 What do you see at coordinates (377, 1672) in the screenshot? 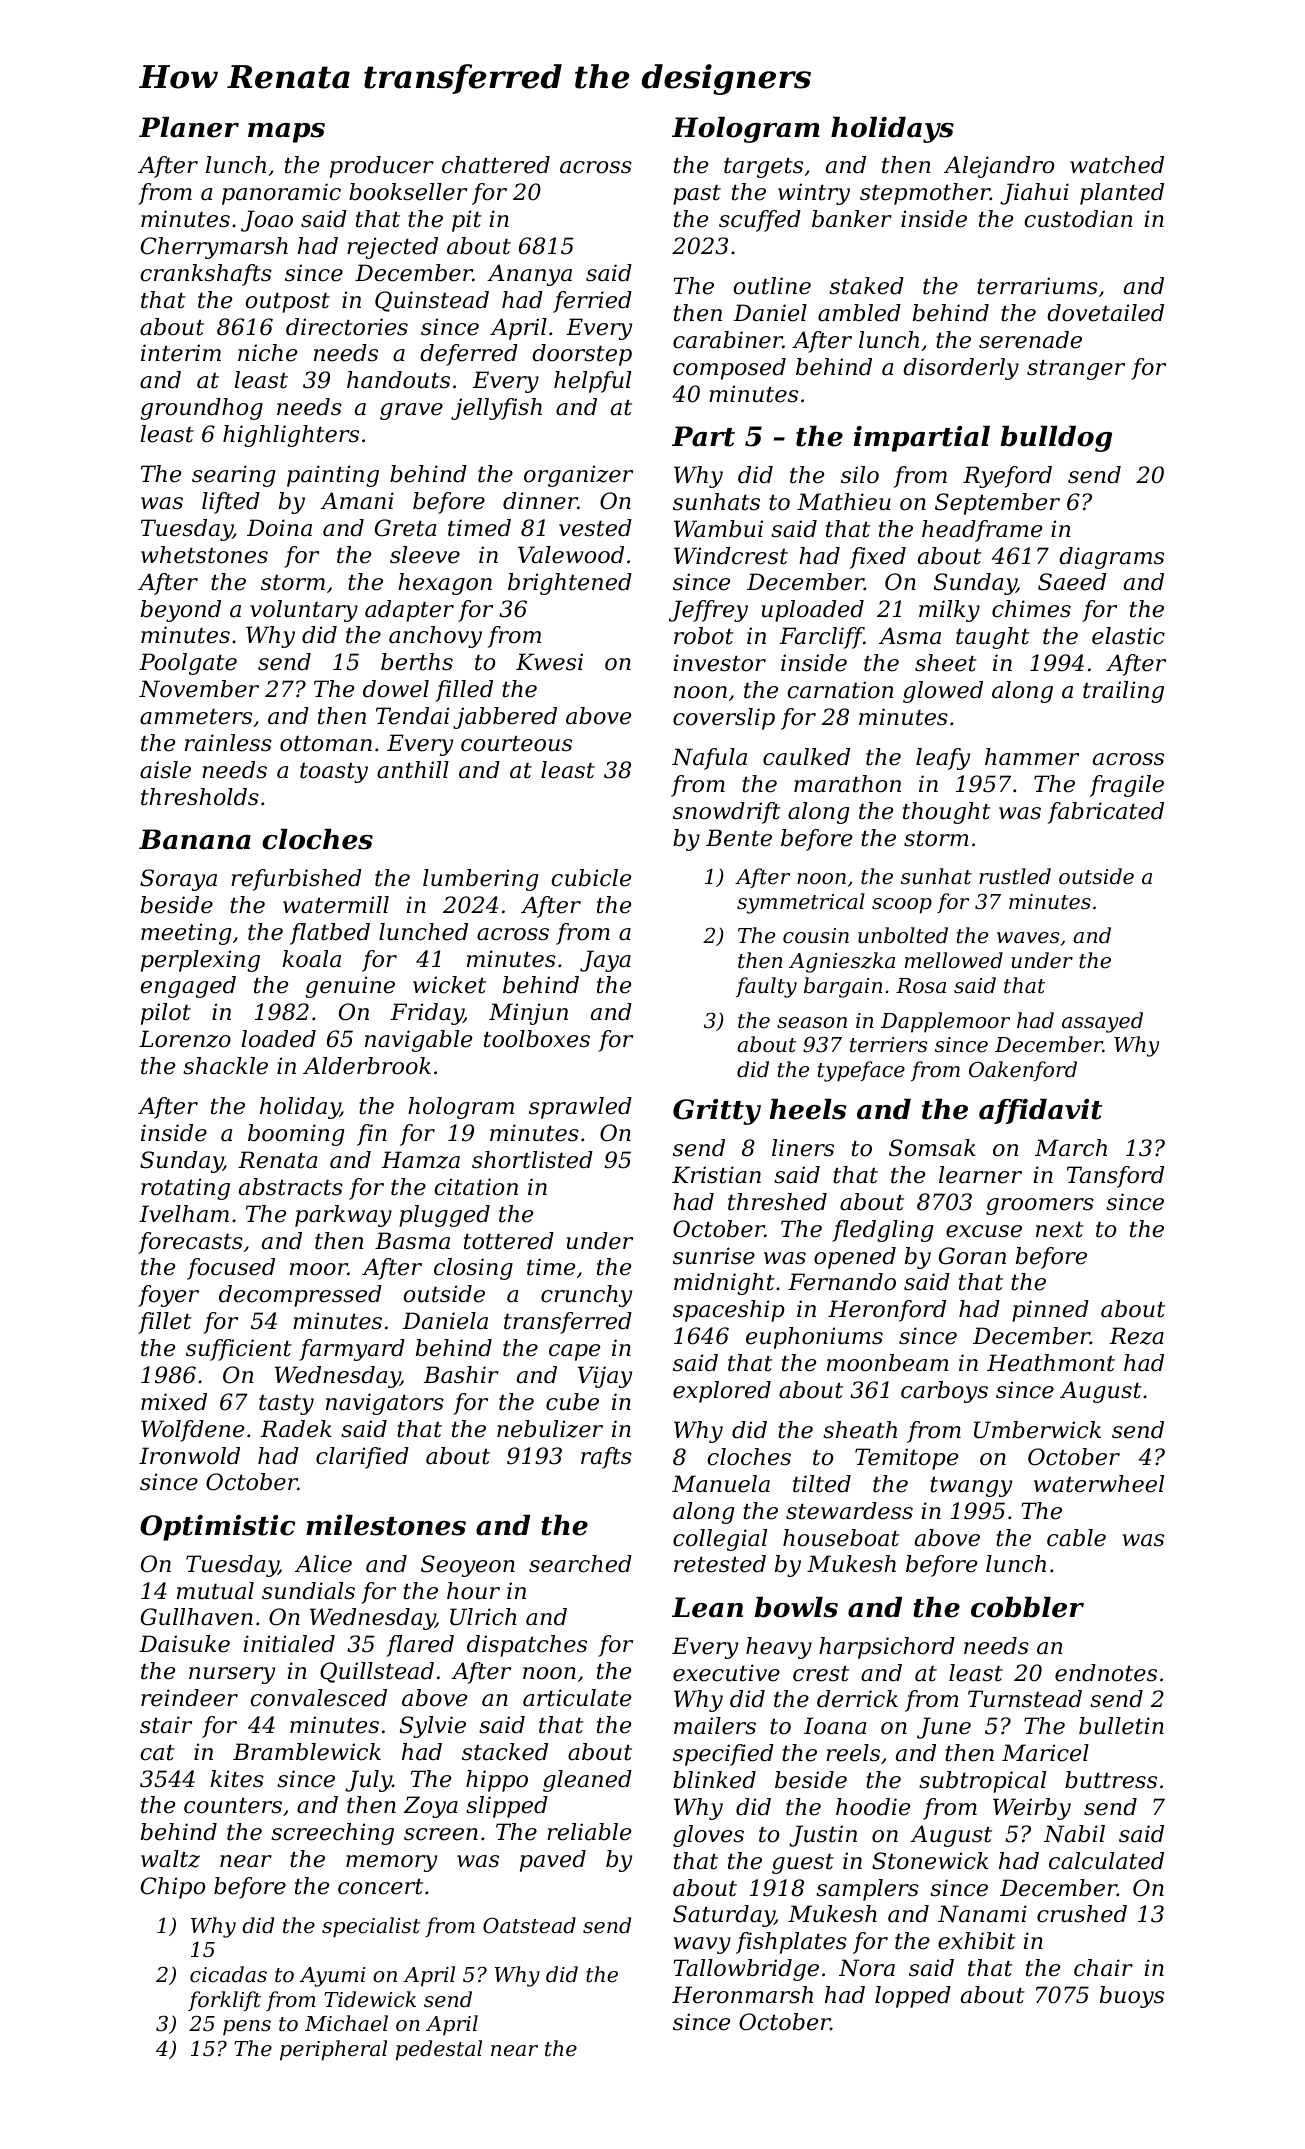
I see `Quillstead` at bounding box center [377, 1672].
